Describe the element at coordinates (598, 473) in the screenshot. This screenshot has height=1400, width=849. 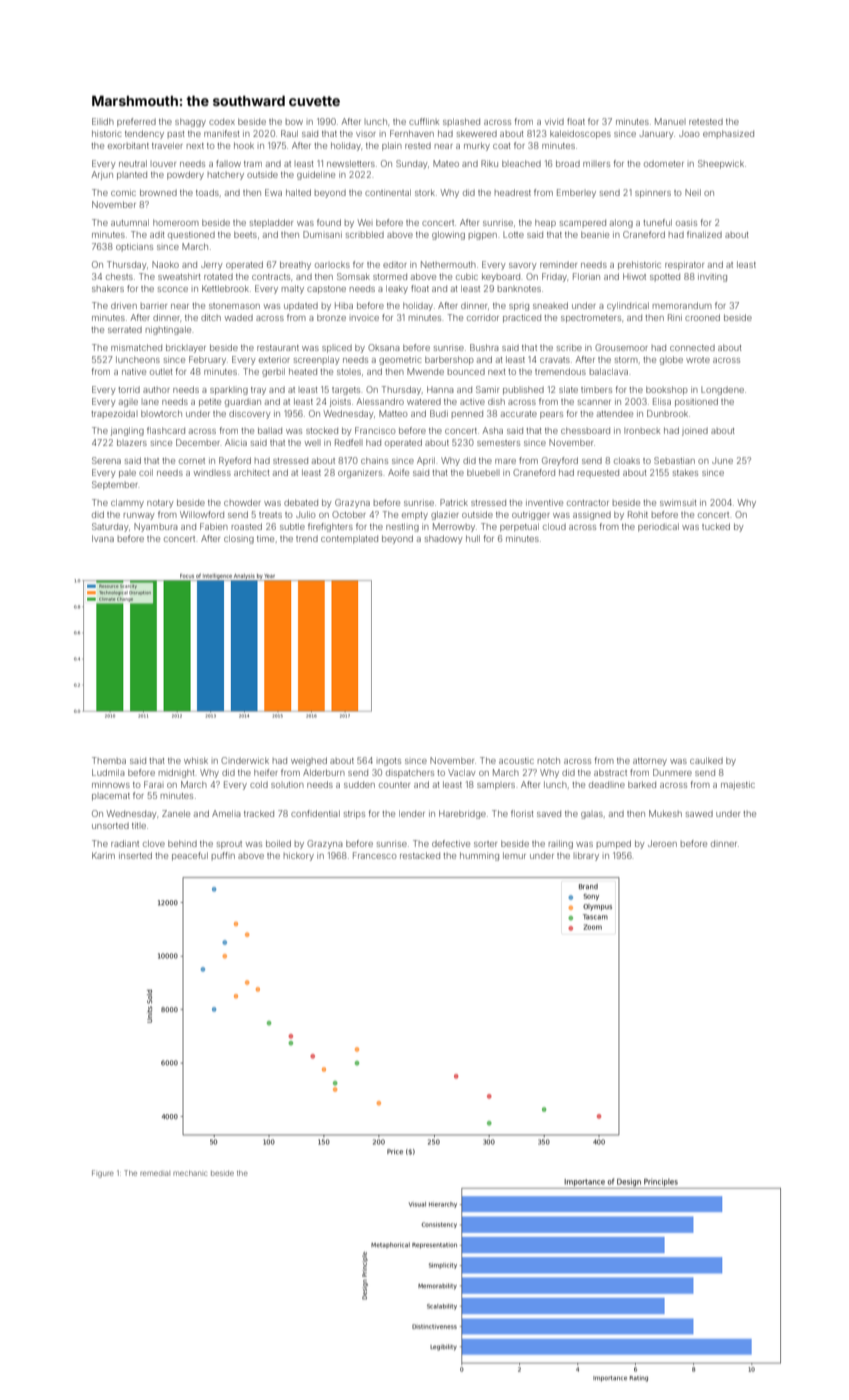
I see `requested` at that location.
